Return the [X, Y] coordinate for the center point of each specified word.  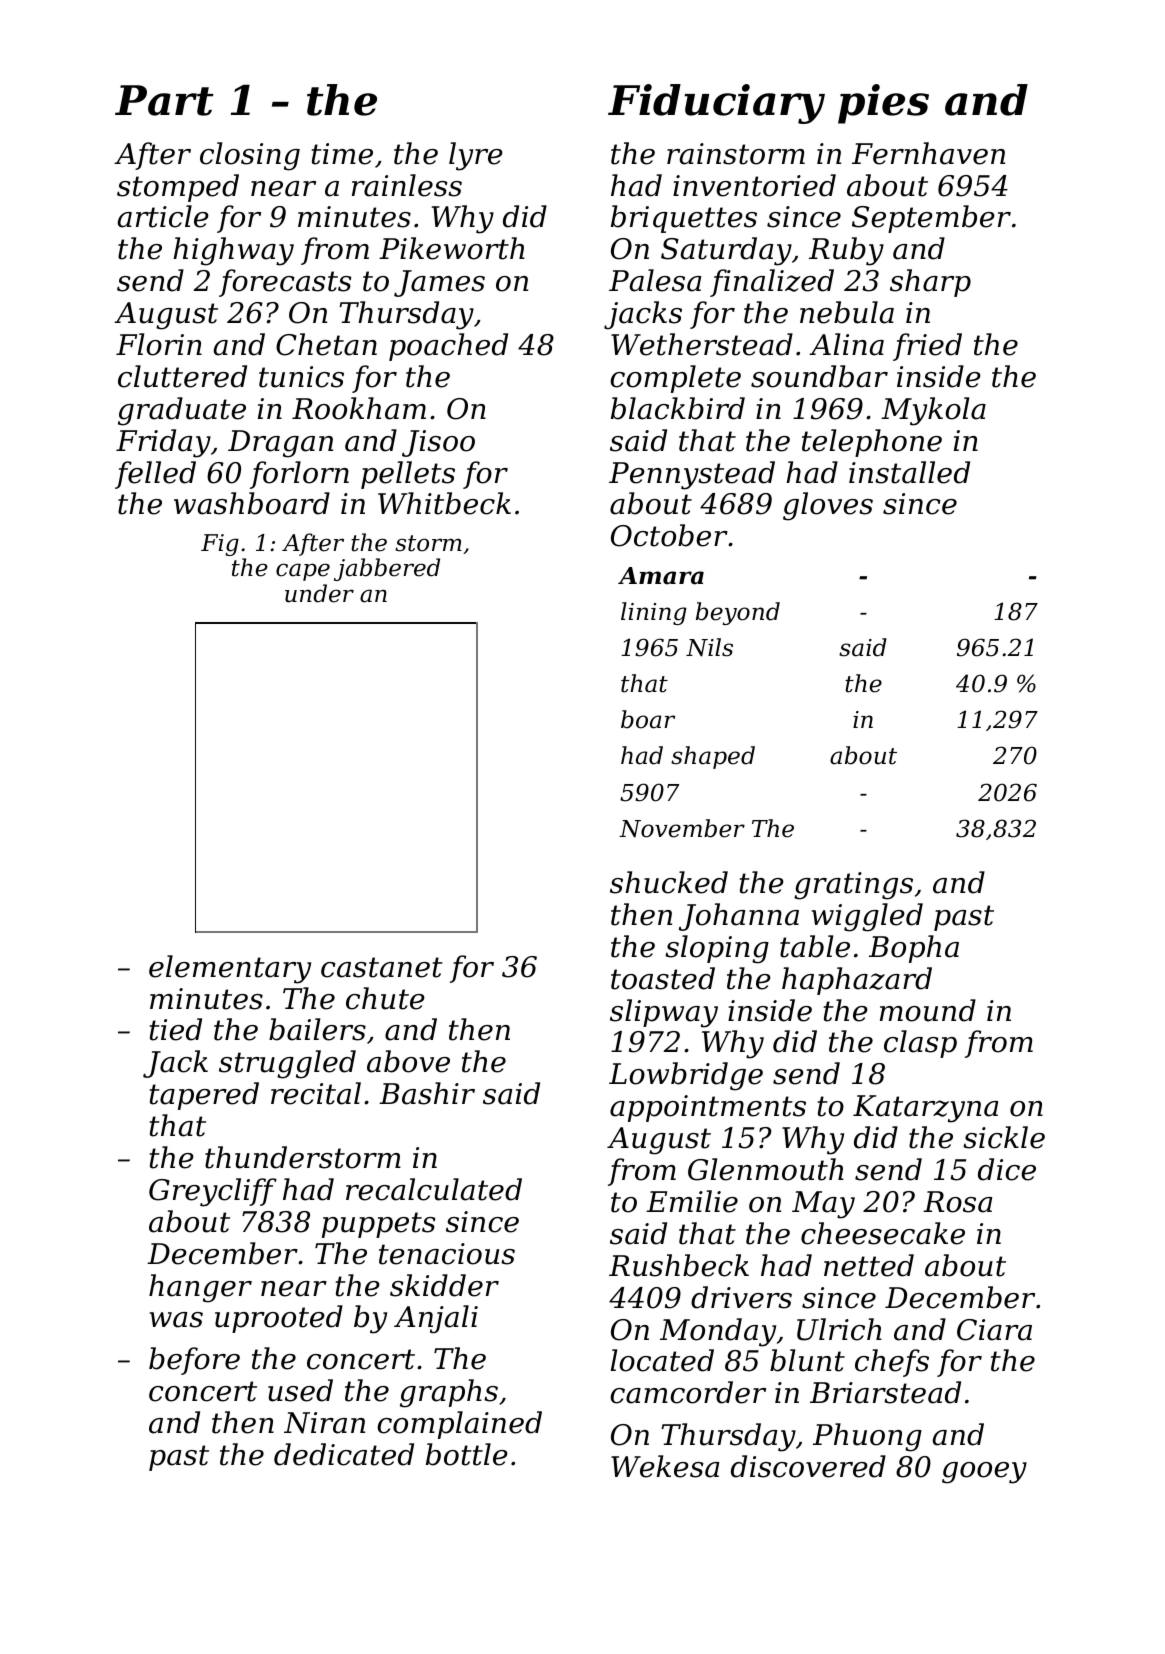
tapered [204, 1096]
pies [883, 104]
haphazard [857, 981]
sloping [717, 949]
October [669, 535]
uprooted [279, 1319]
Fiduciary [716, 104]
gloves [828, 506]
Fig [220, 545]
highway [233, 251]
